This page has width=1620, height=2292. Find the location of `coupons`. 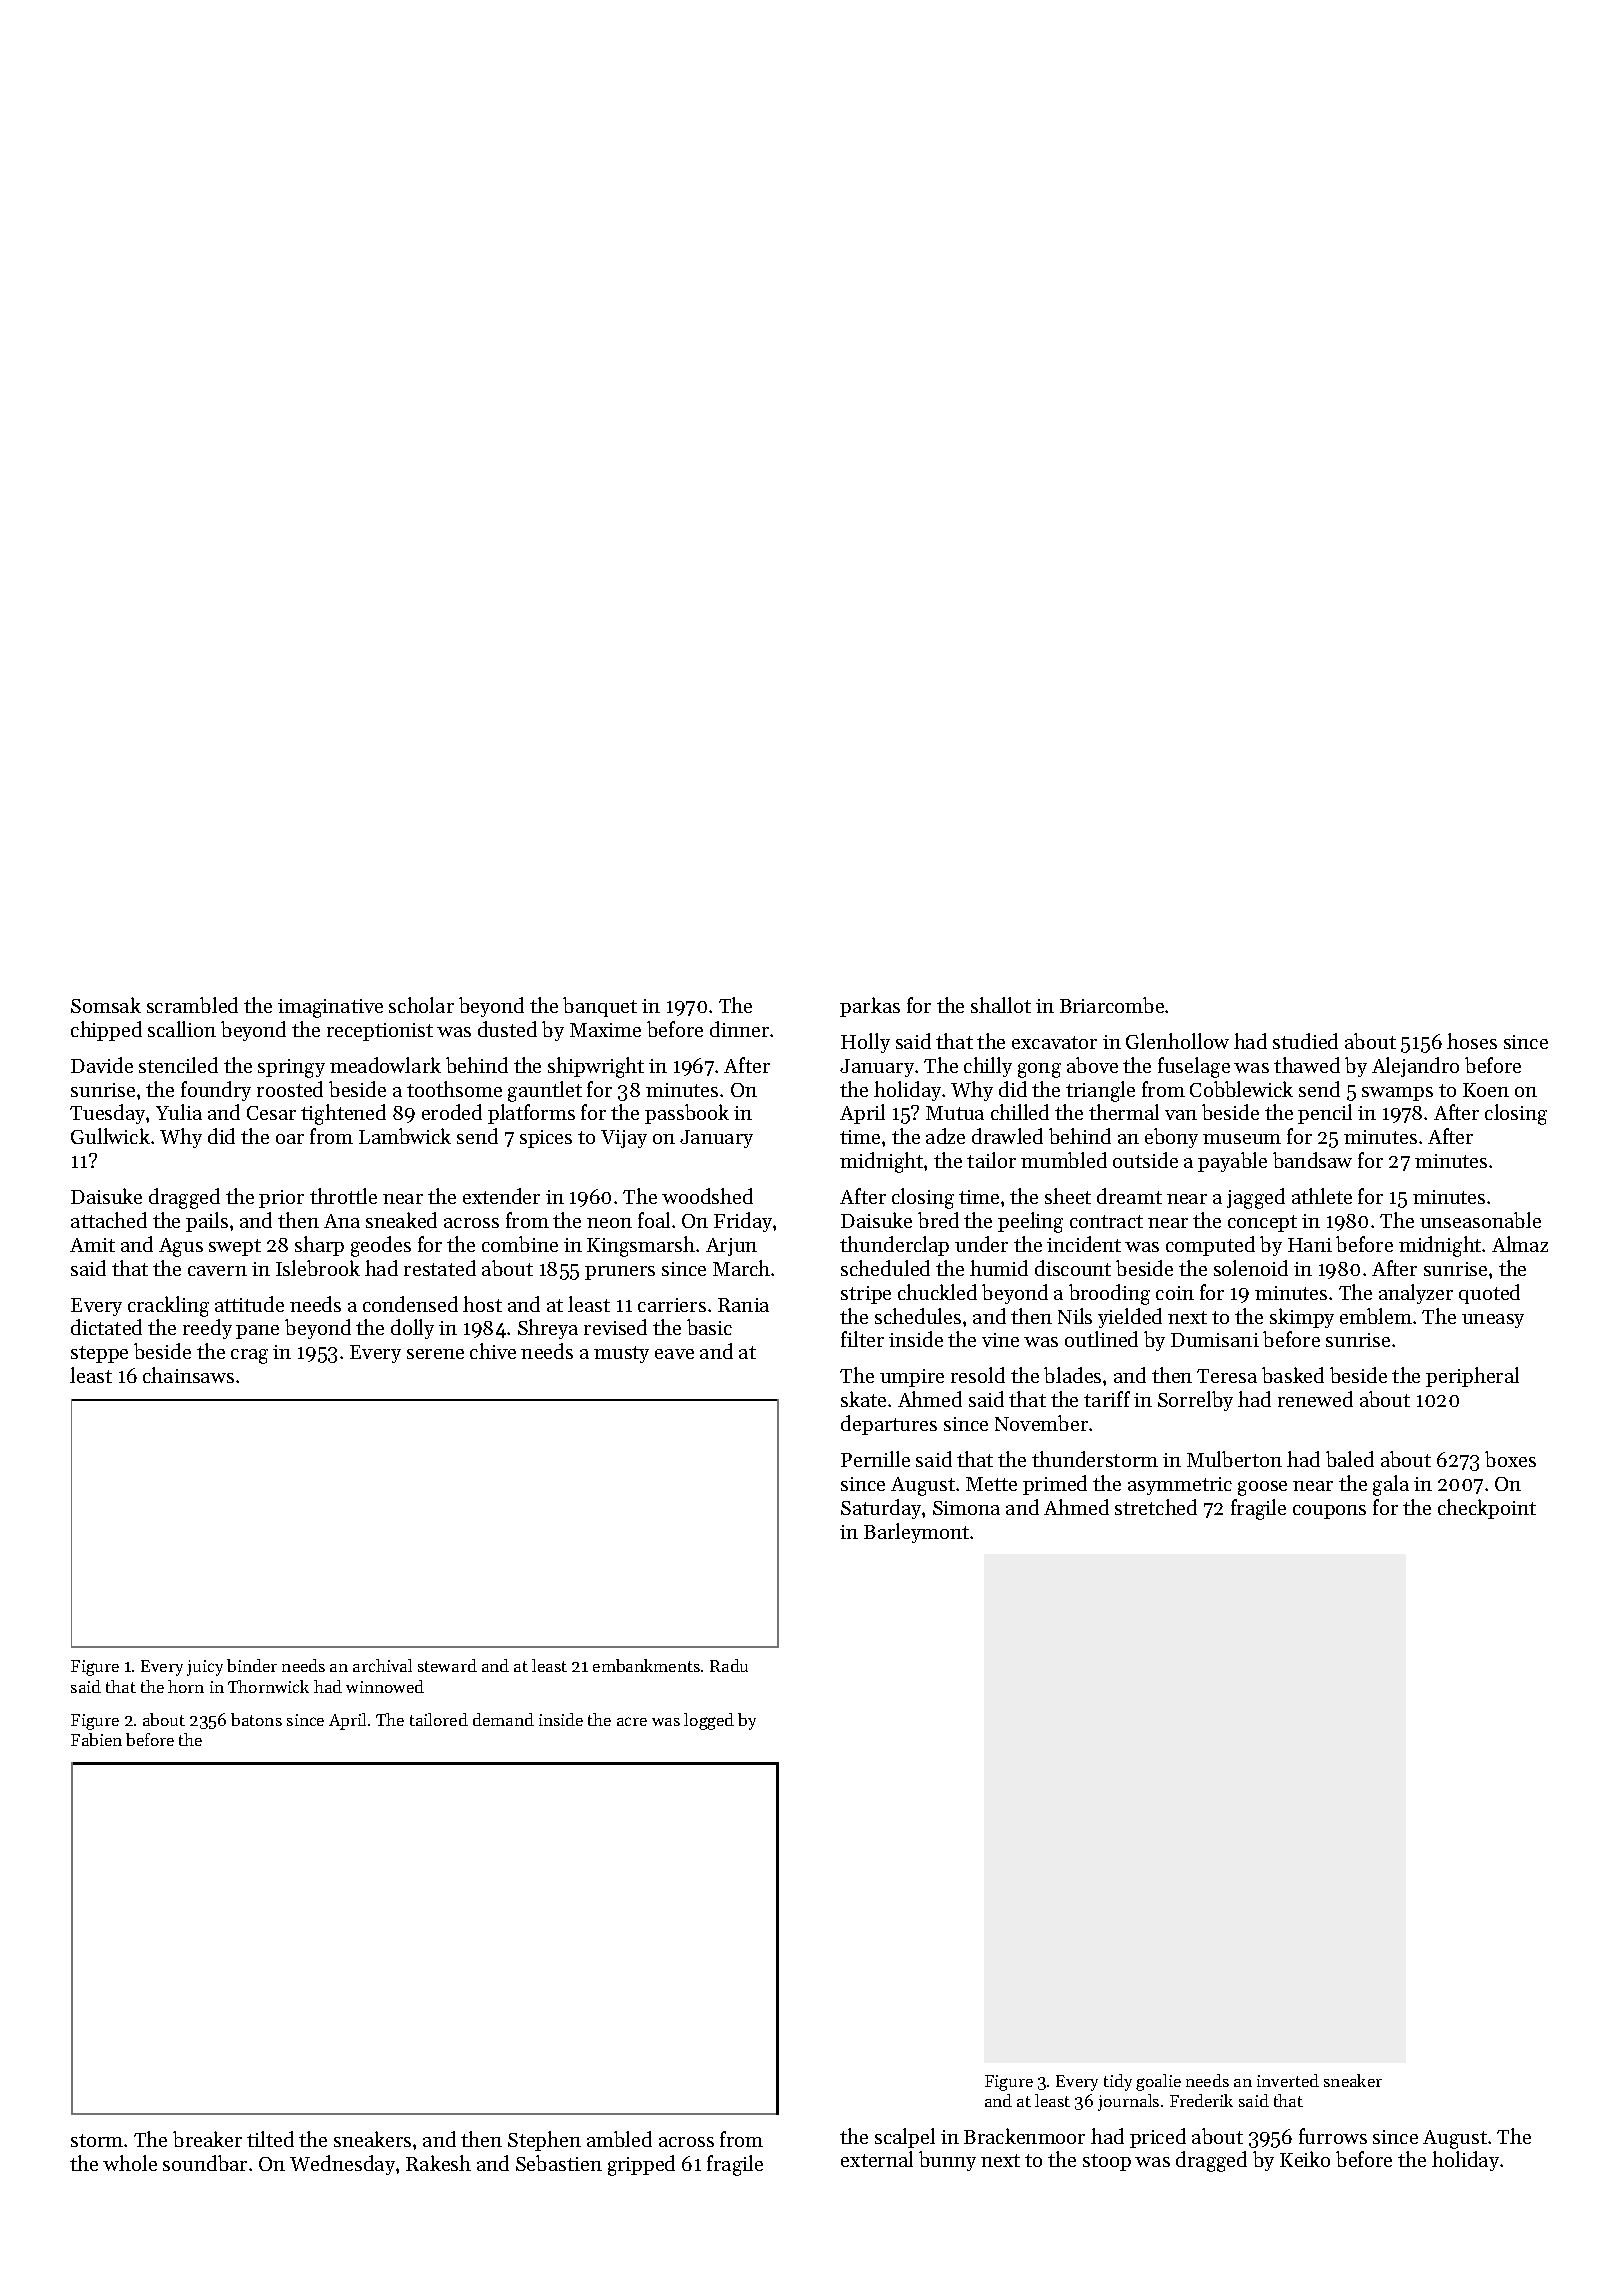

coupons is located at coordinates (1329, 1512).
